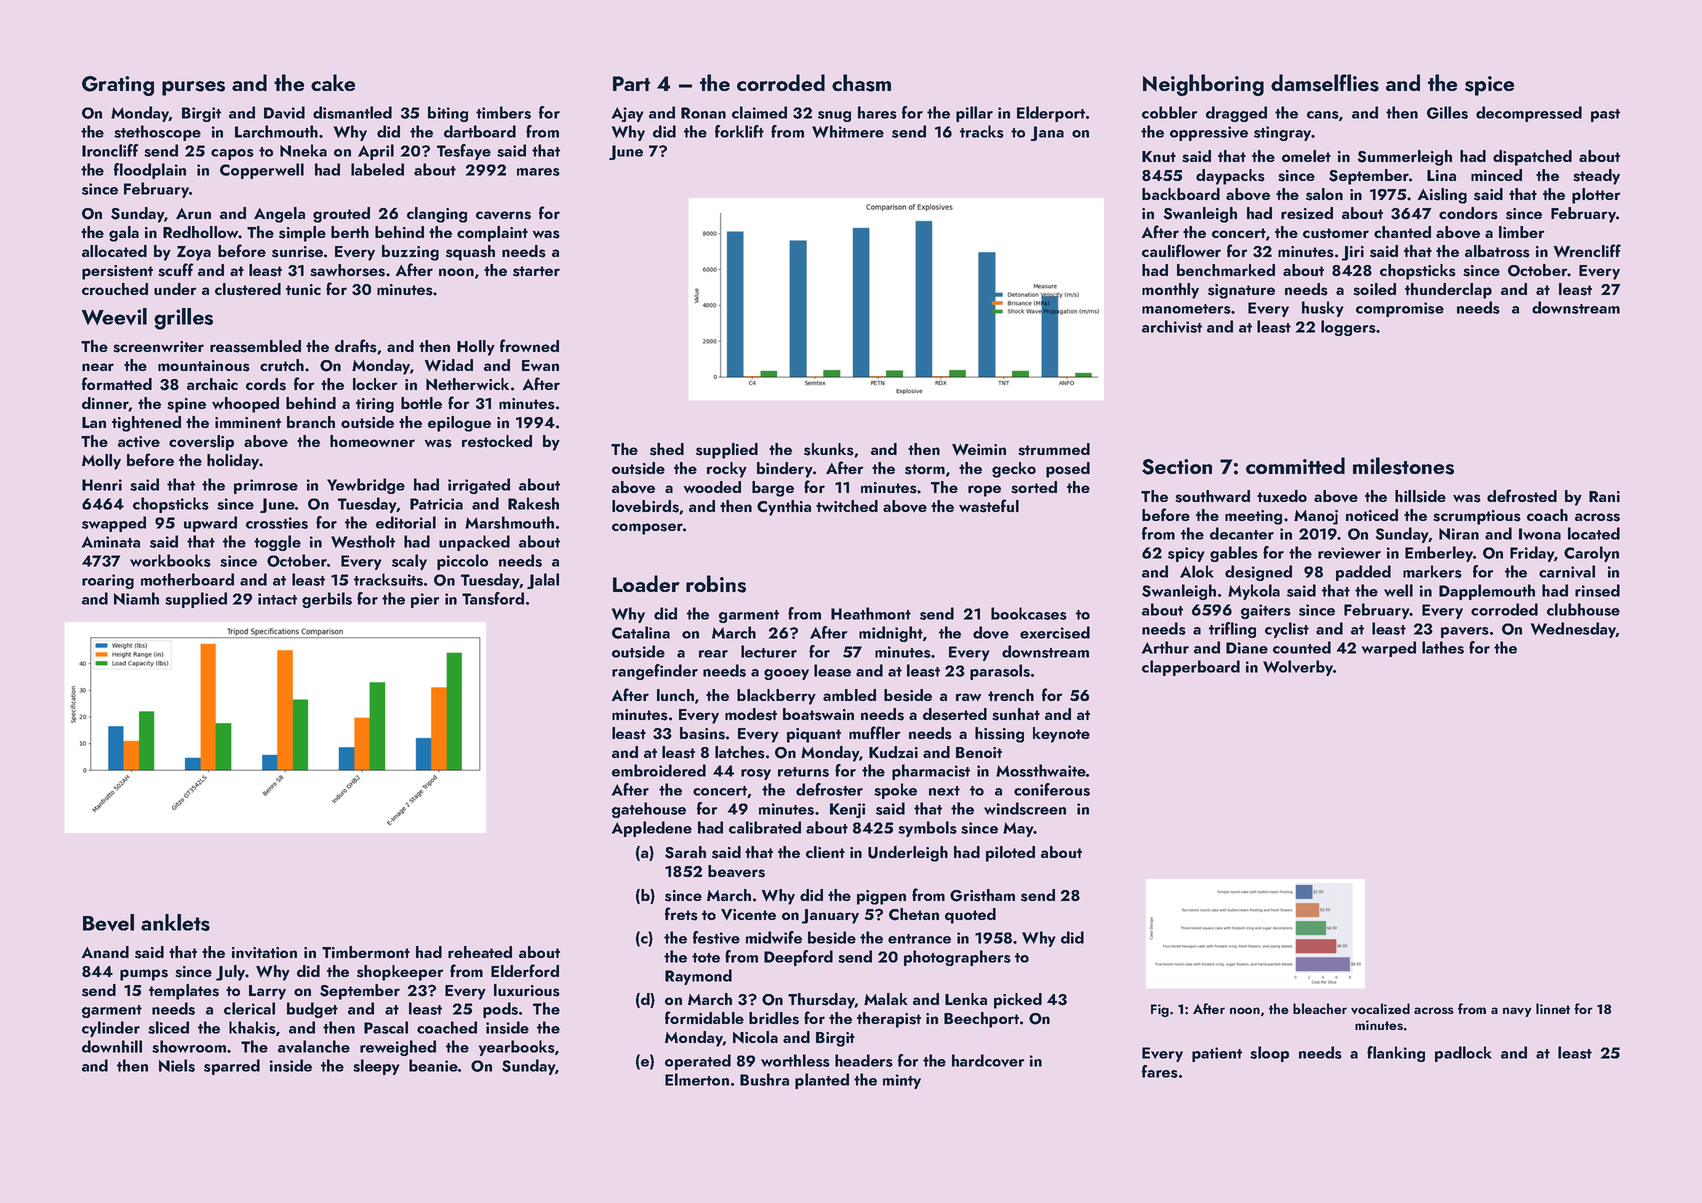 This screenshot has width=1702, height=1203. Describe the element at coordinates (847, 506) in the screenshot. I see `twitched` at that location.
